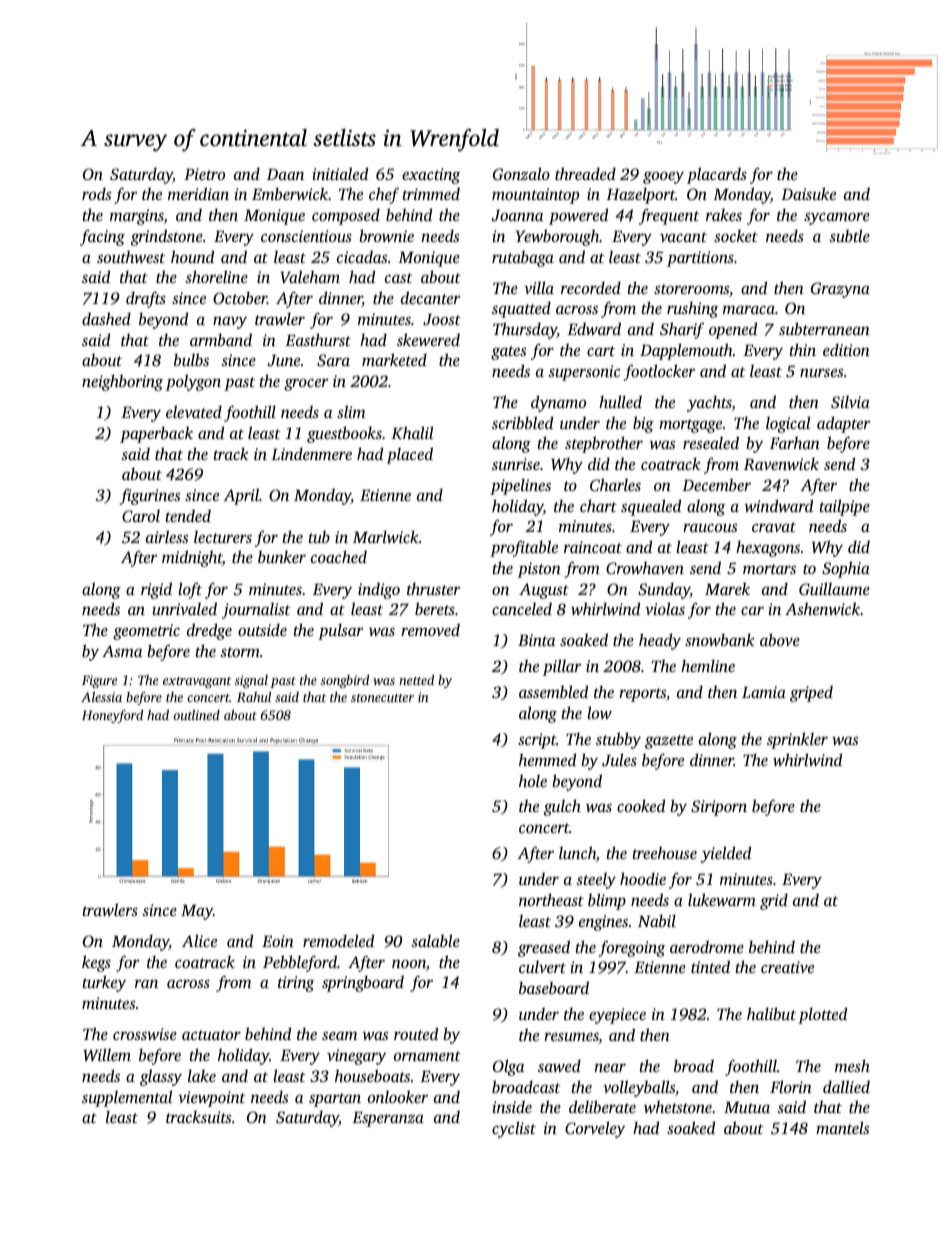 The height and width of the screenshot is (1233, 952). I want to click on Mutua, so click(747, 1107).
